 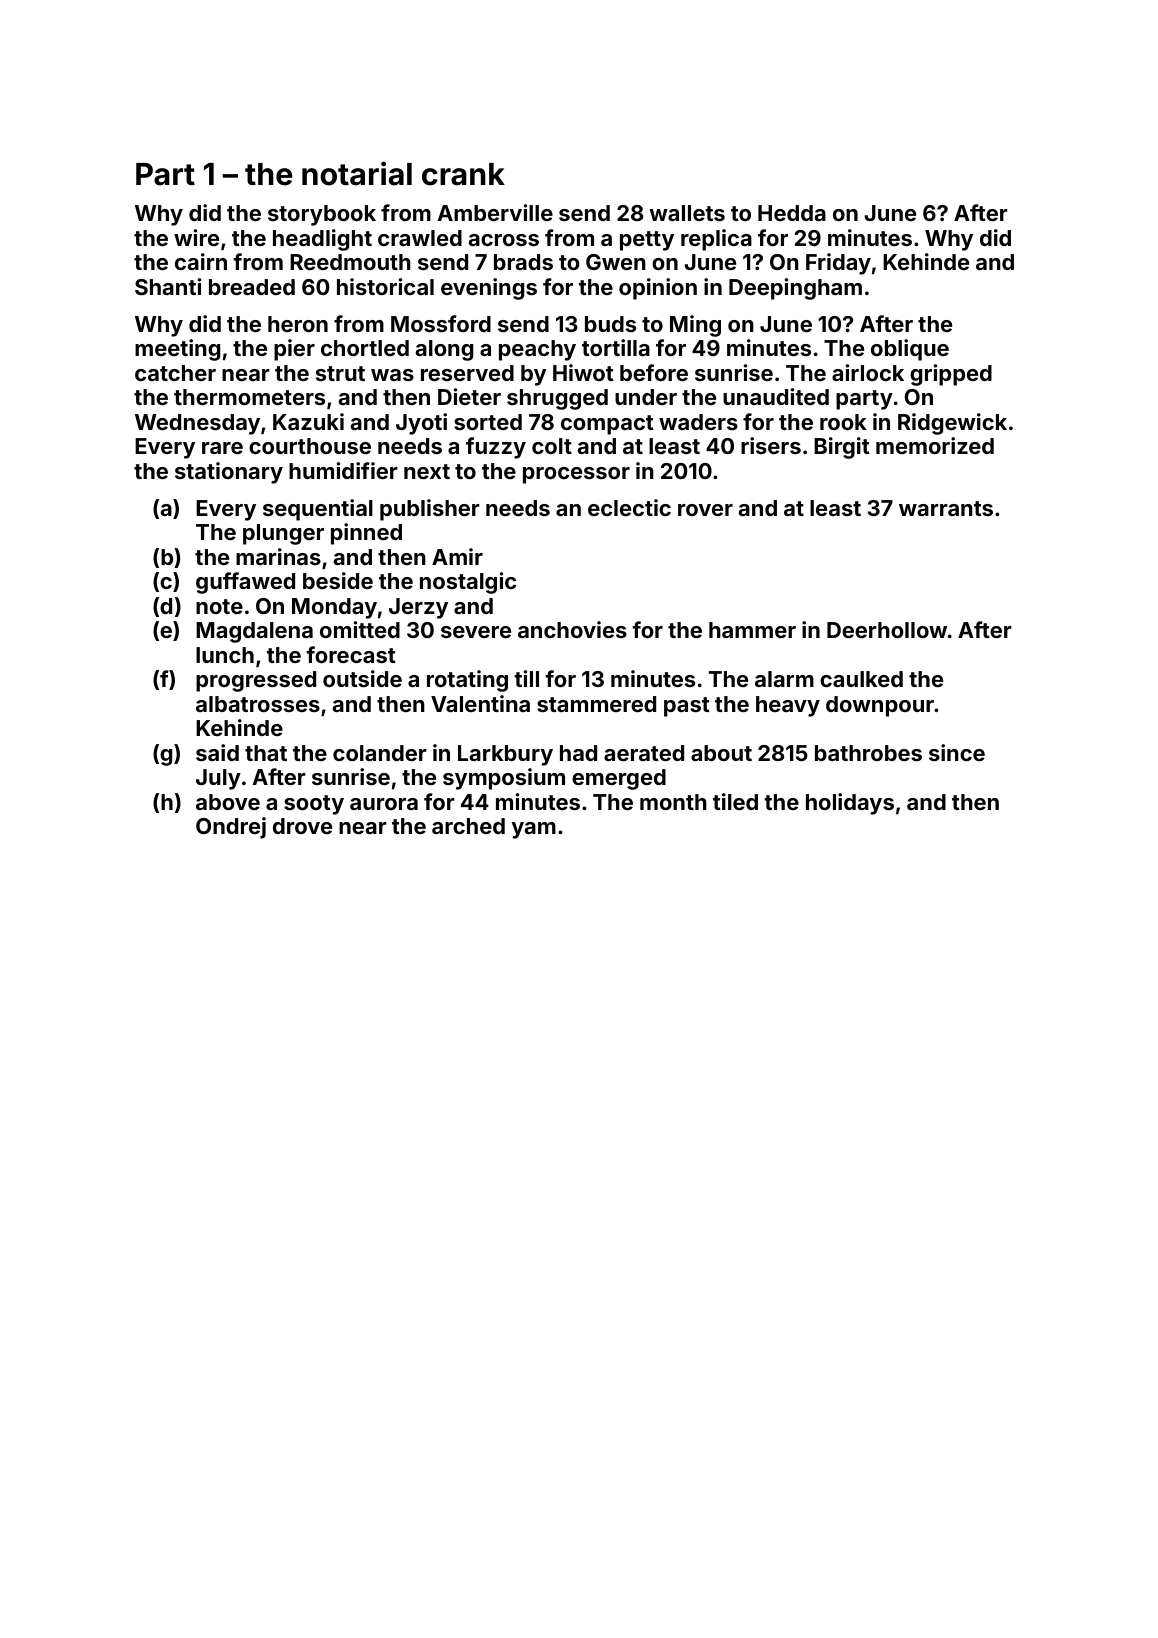 What do you see at coordinates (322, 215) in the screenshot?
I see `storybook` at bounding box center [322, 215].
